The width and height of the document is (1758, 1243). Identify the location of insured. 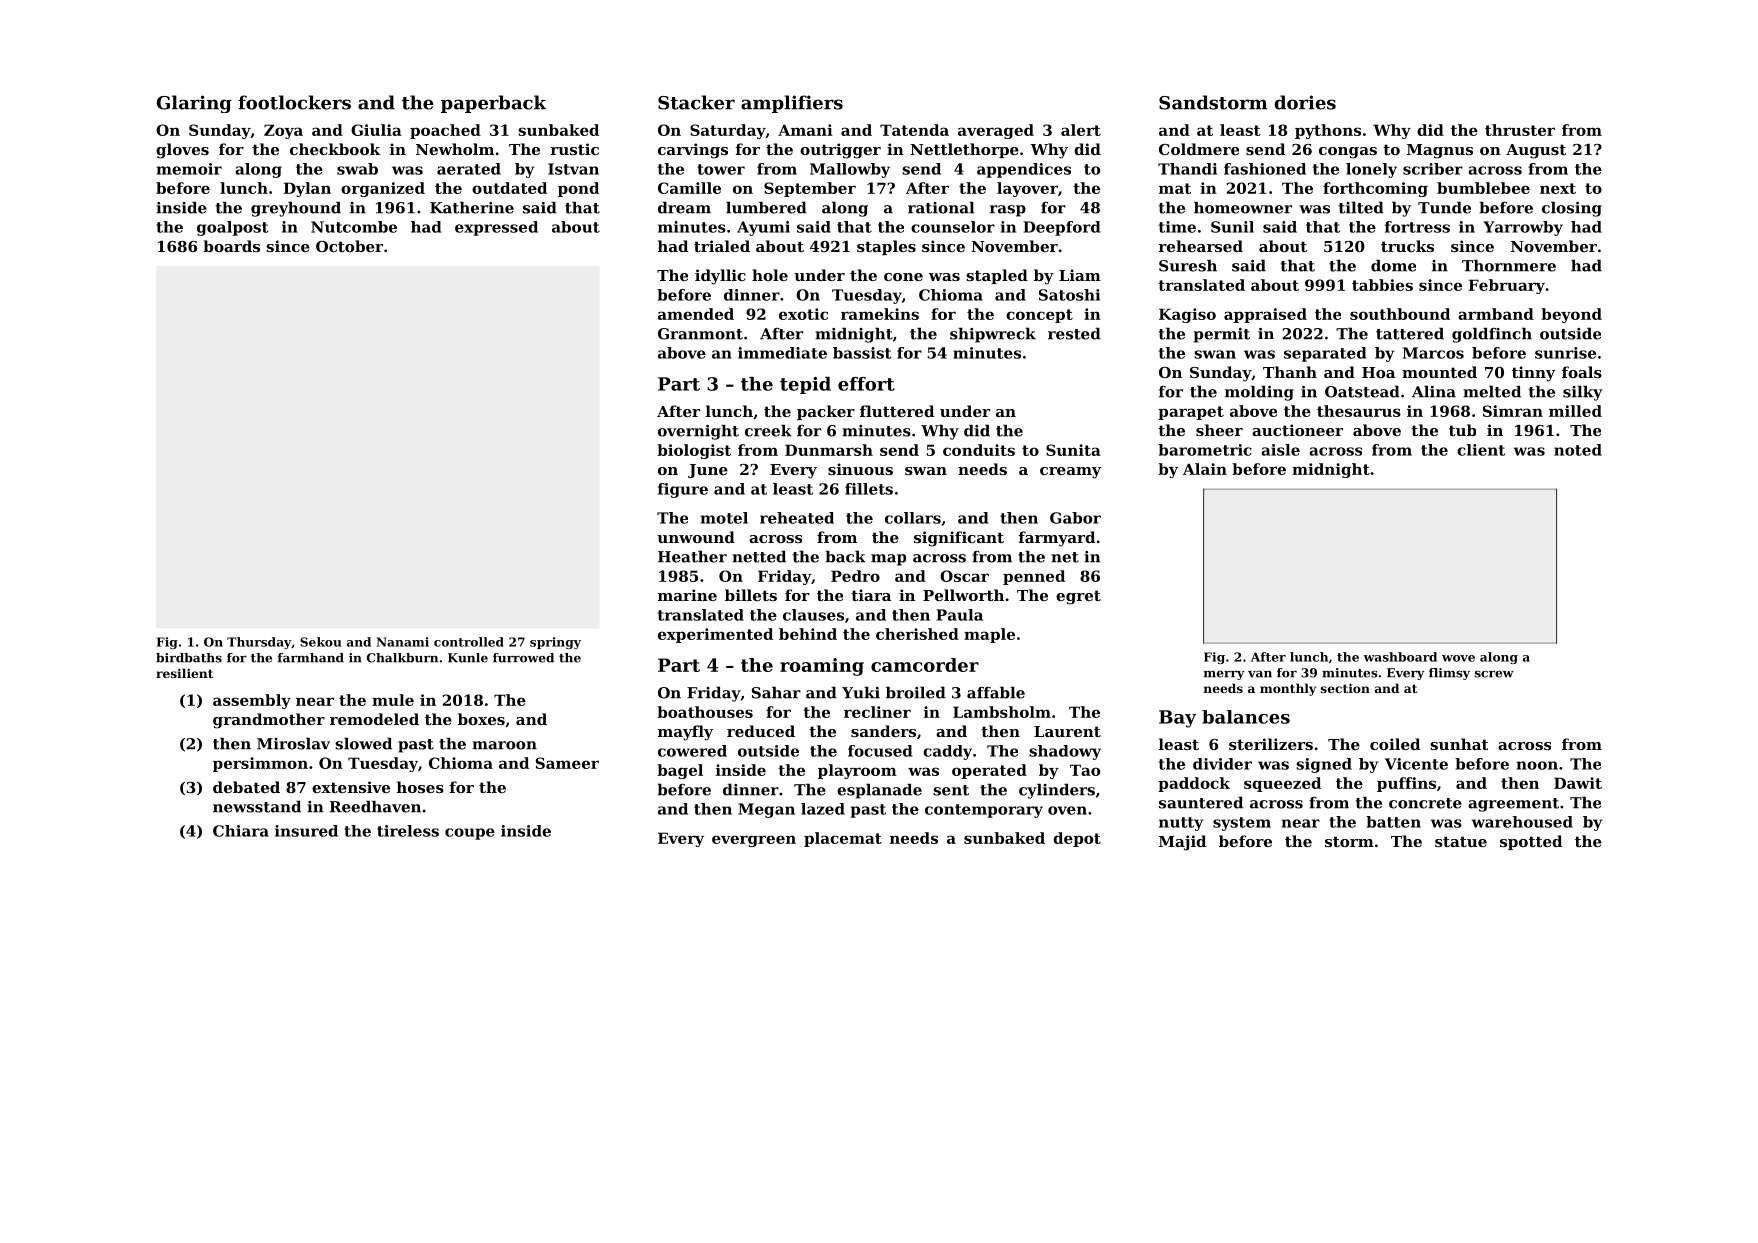
(306, 831).
